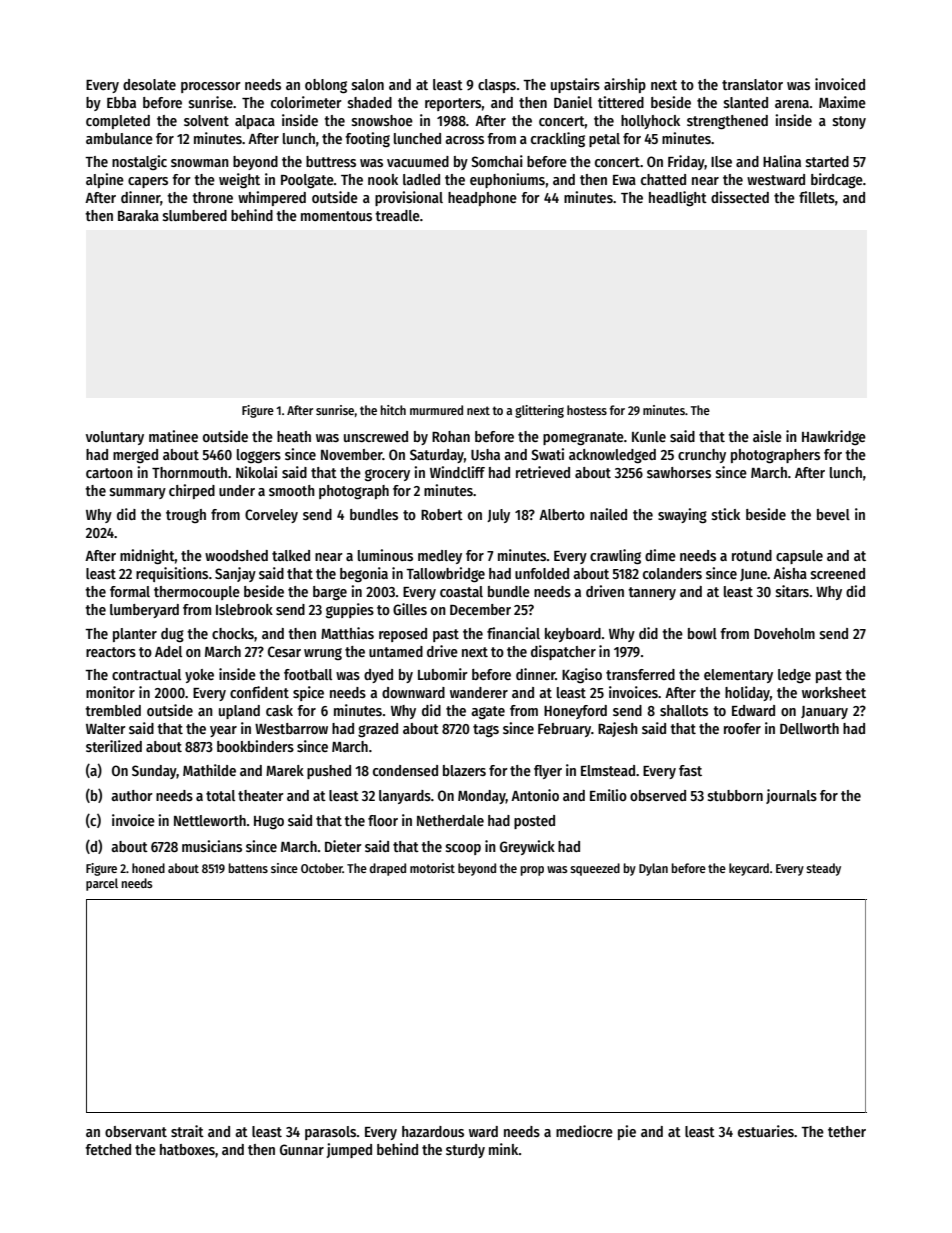  Describe the element at coordinates (823, 869) in the document. I see `steady` at that location.
